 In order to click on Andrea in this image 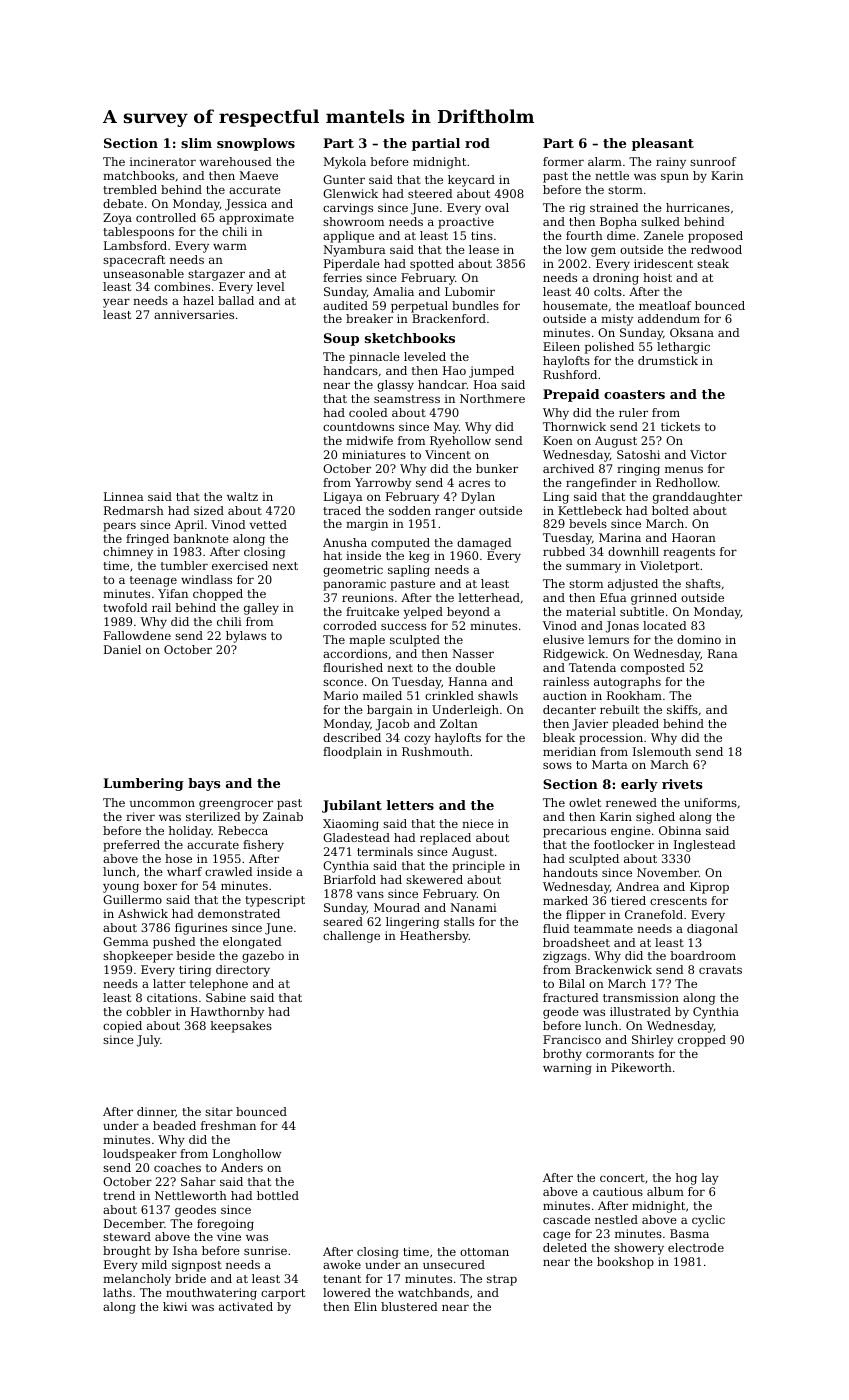, I will do `click(637, 886)`.
